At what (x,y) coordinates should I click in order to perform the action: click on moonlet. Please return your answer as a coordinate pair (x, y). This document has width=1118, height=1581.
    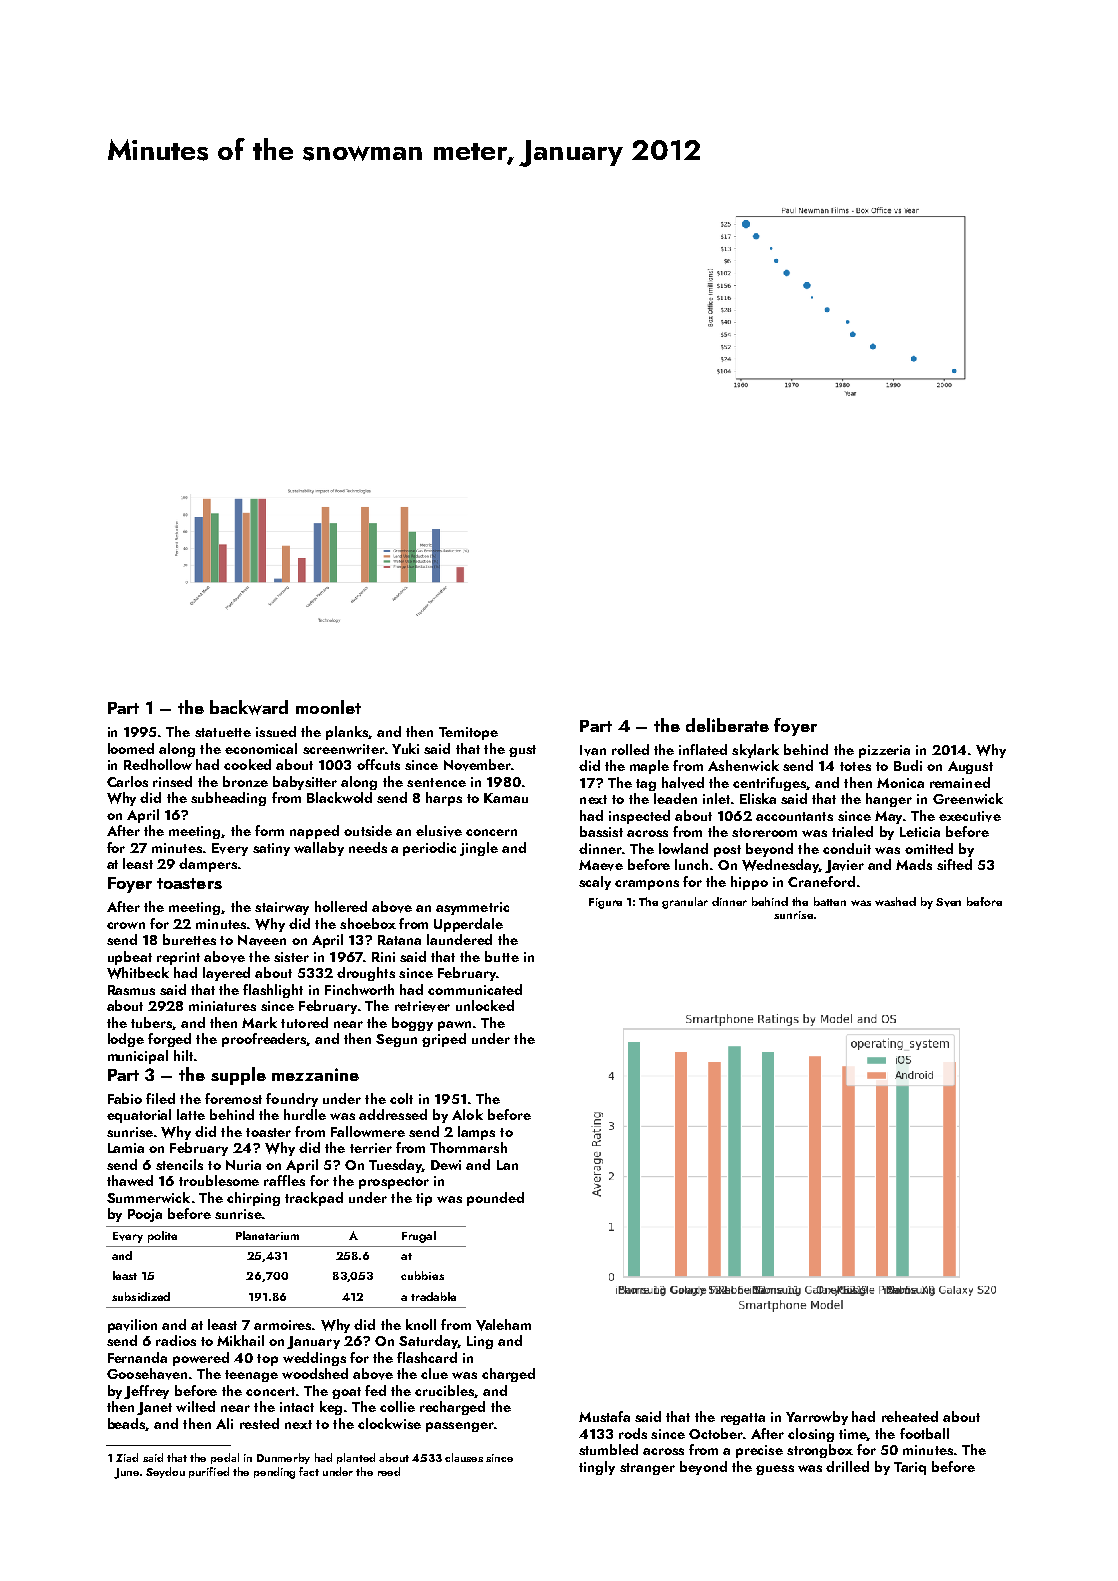
    Looking at the image, I should click on (328, 707).
